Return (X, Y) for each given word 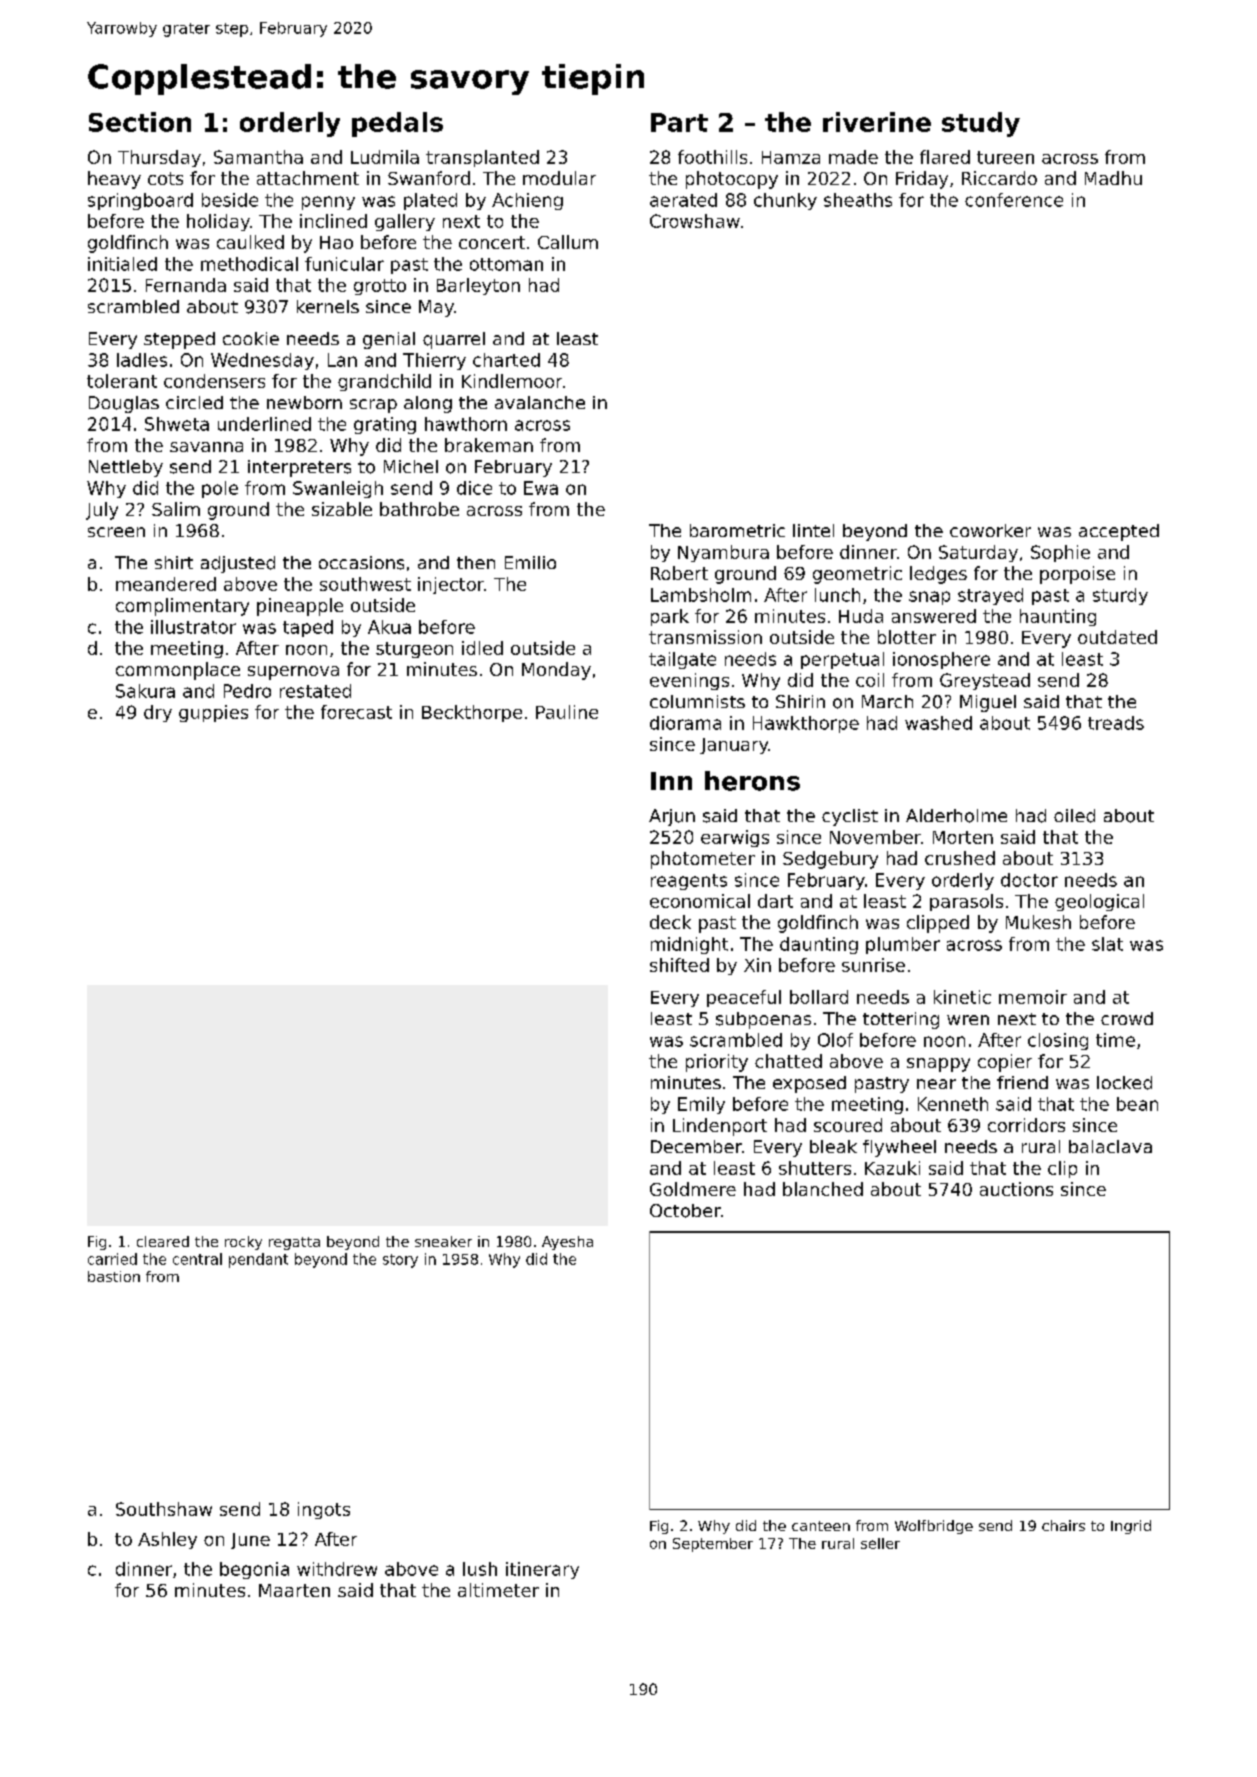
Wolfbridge (934, 1527)
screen (116, 532)
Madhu (1113, 178)
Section (140, 122)
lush (480, 1569)
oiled (1074, 816)
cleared (163, 1241)
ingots (324, 1510)
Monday (556, 671)
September (713, 1545)
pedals (397, 124)
